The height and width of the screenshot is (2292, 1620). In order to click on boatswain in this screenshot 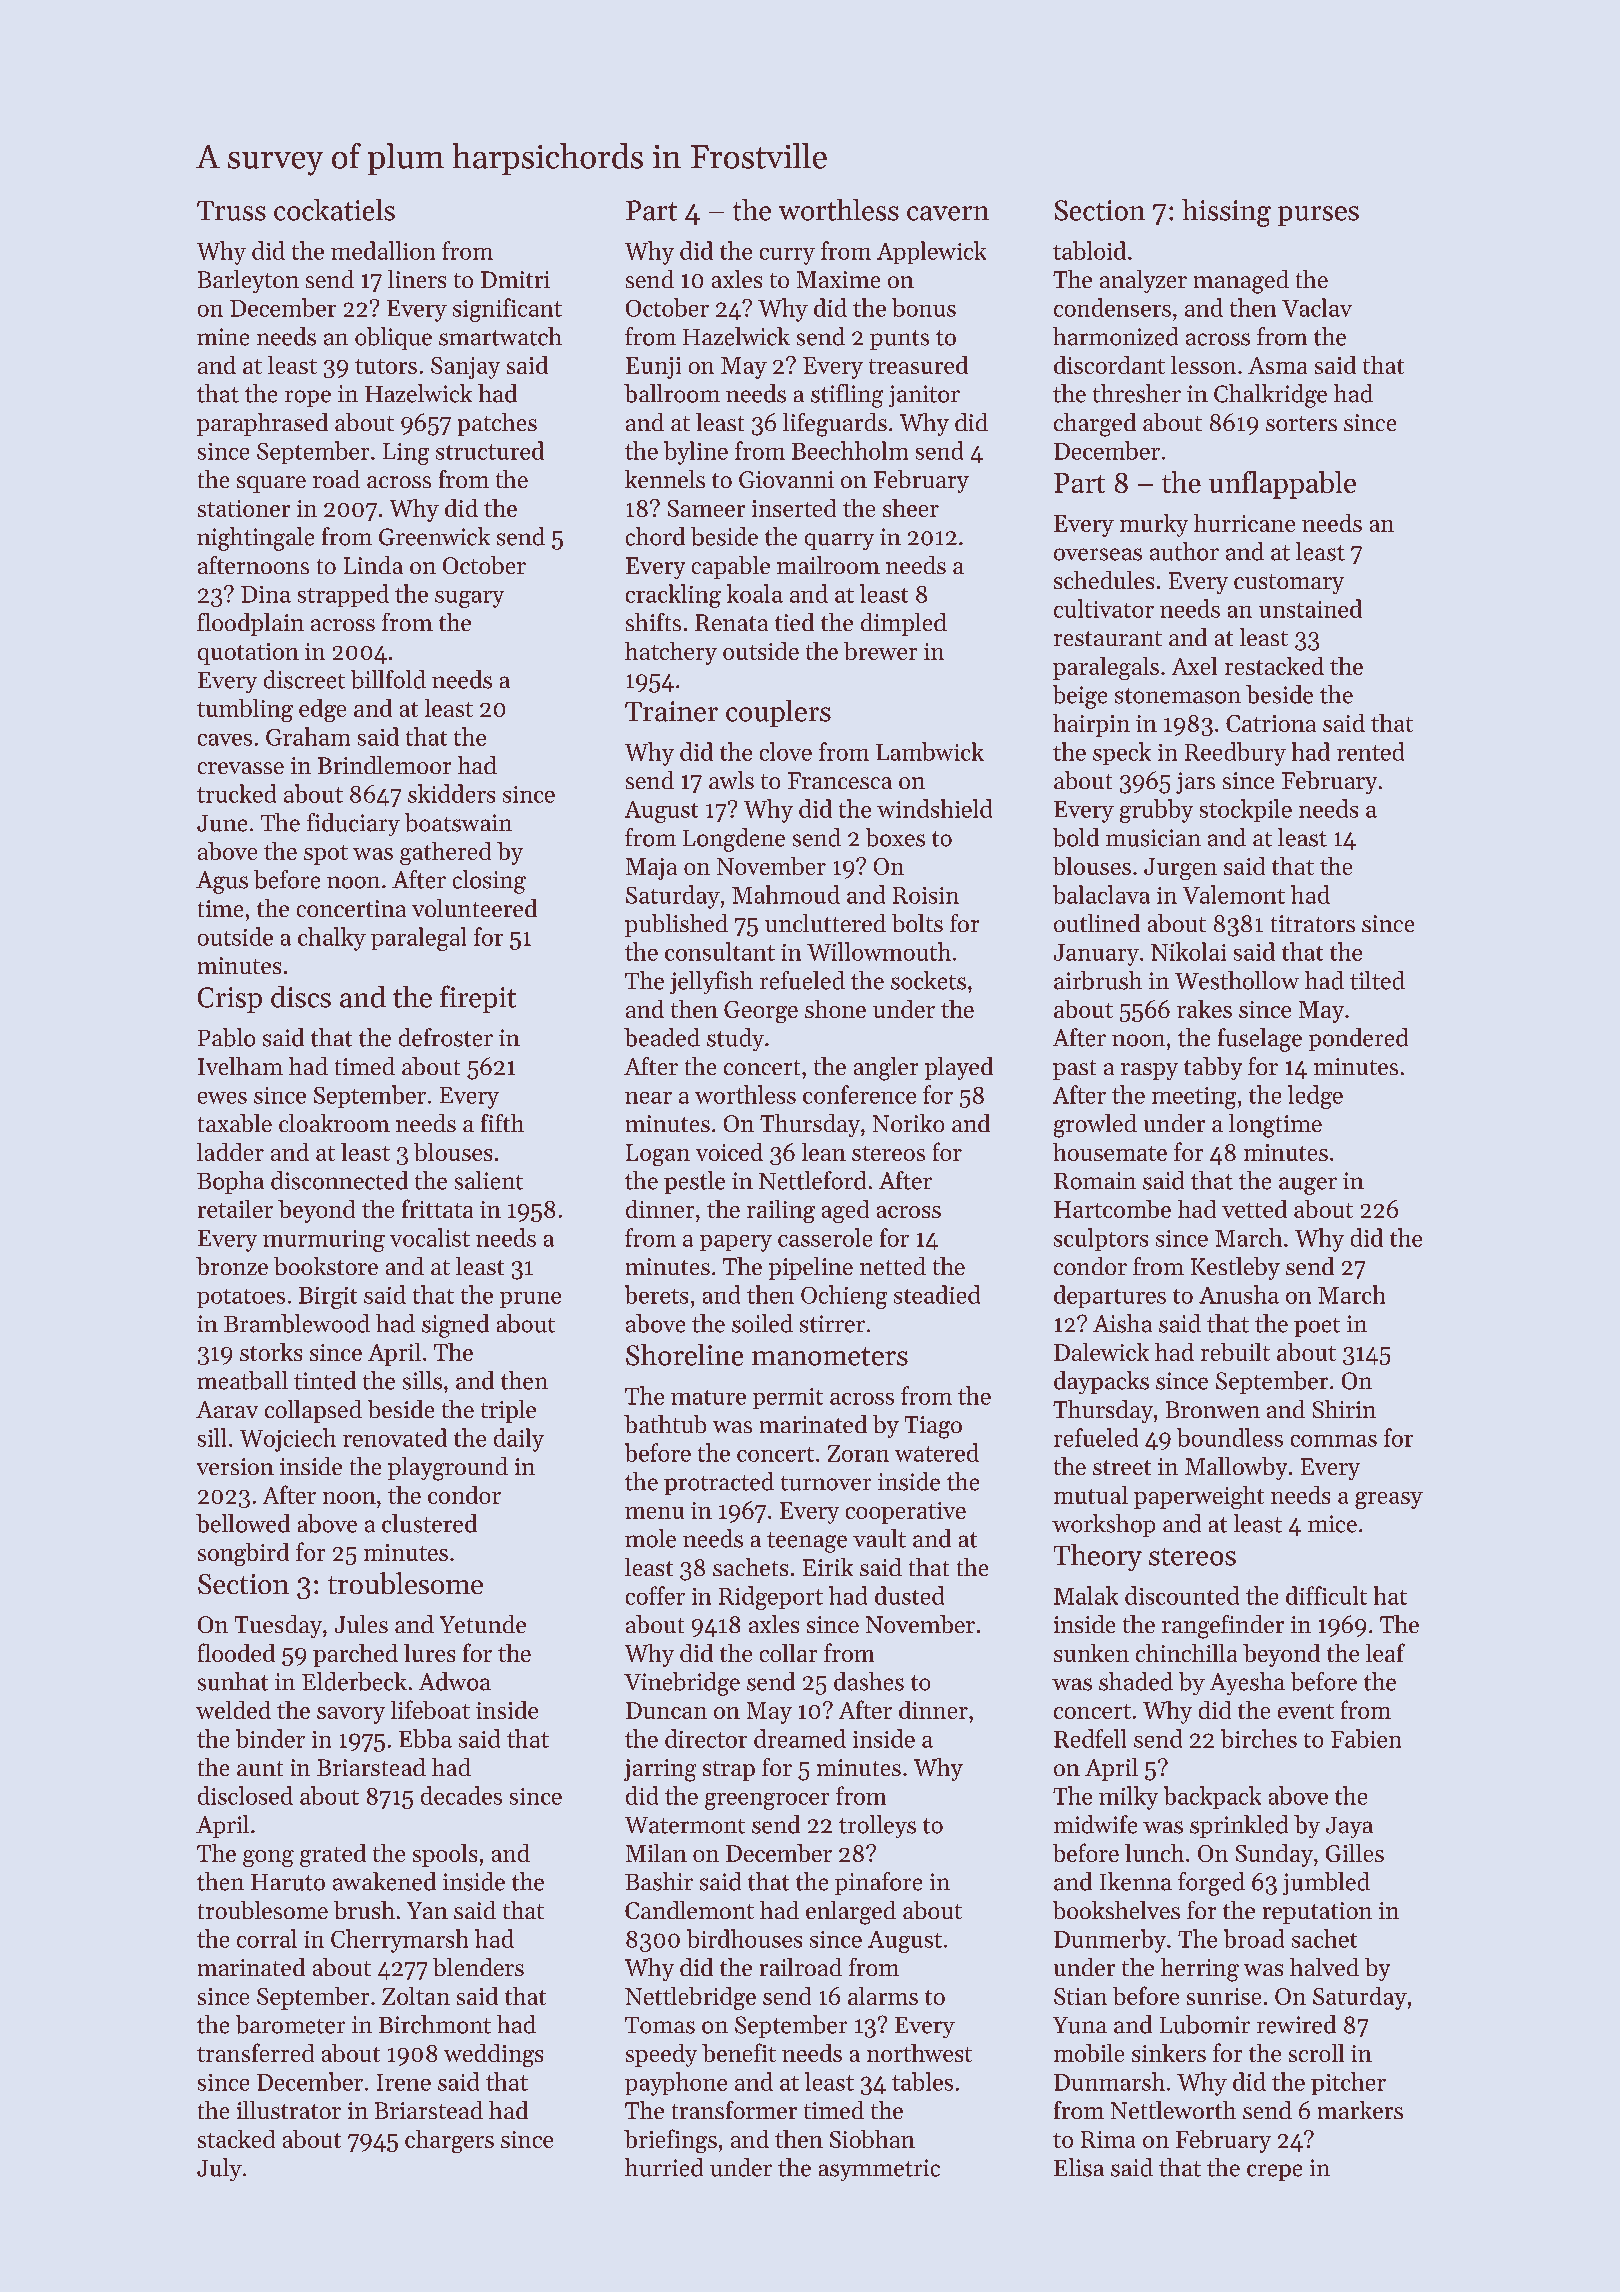, I will do `click(458, 822)`.
